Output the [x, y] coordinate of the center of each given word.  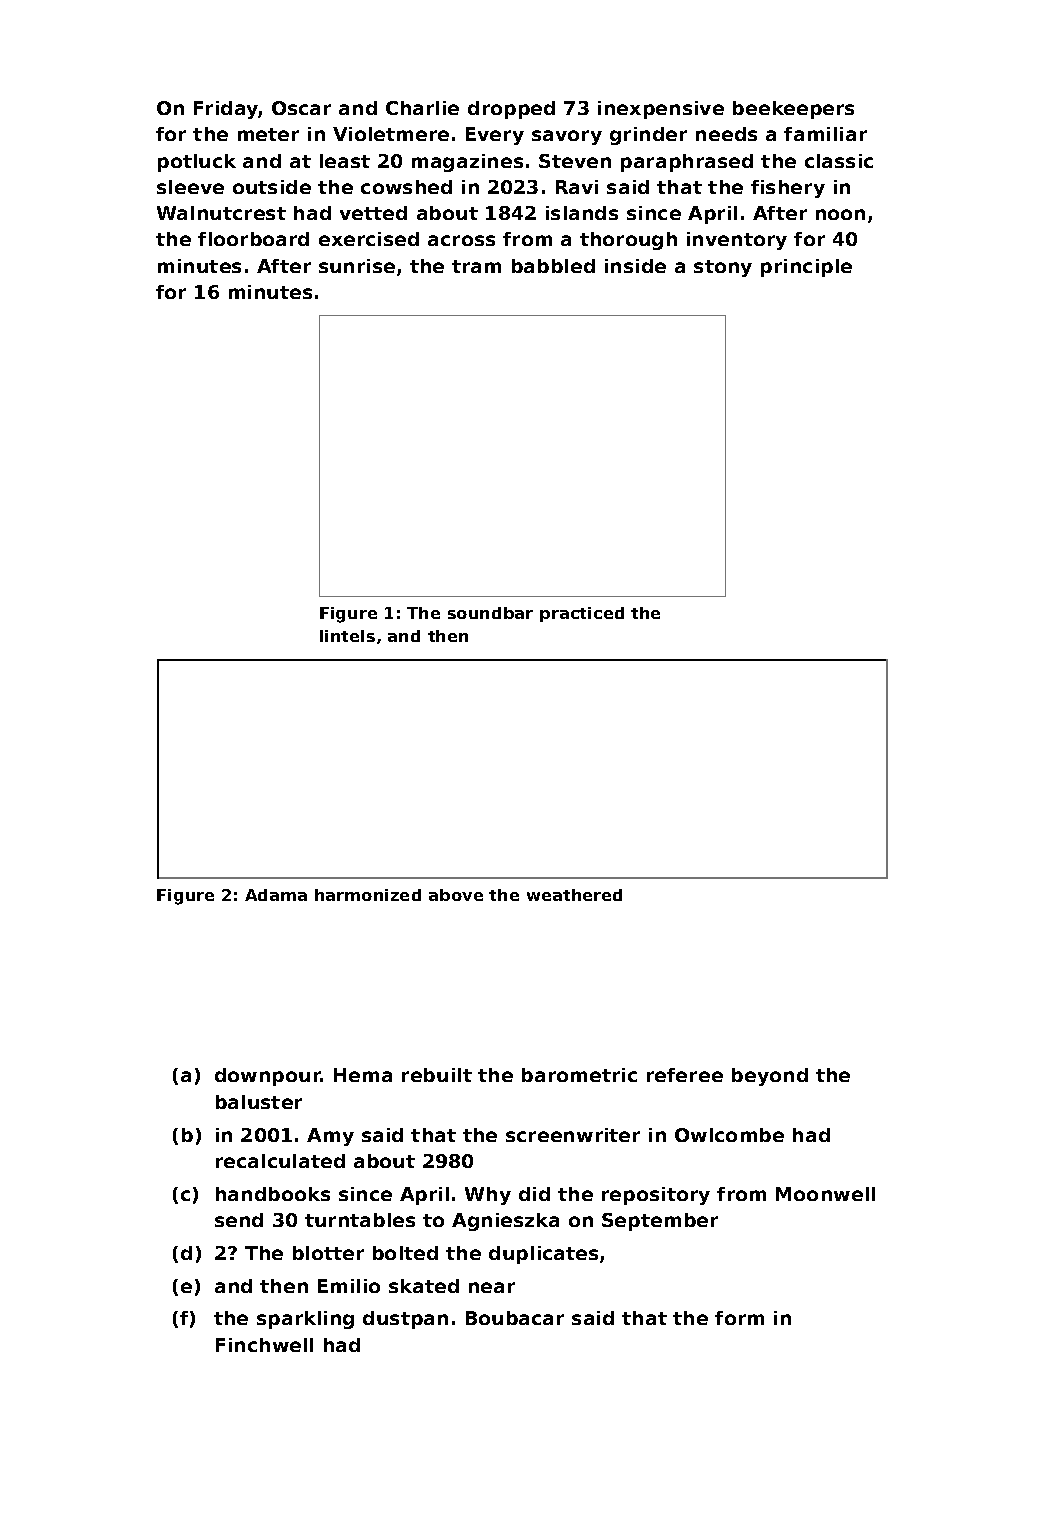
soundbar [490, 613]
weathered [574, 895]
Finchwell [264, 1345]
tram [476, 266]
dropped [511, 110]
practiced [582, 614]
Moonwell [825, 1194]
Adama [276, 895]
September [660, 1222]
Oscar [301, 108]
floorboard [253, 239]
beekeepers [793, 110]
